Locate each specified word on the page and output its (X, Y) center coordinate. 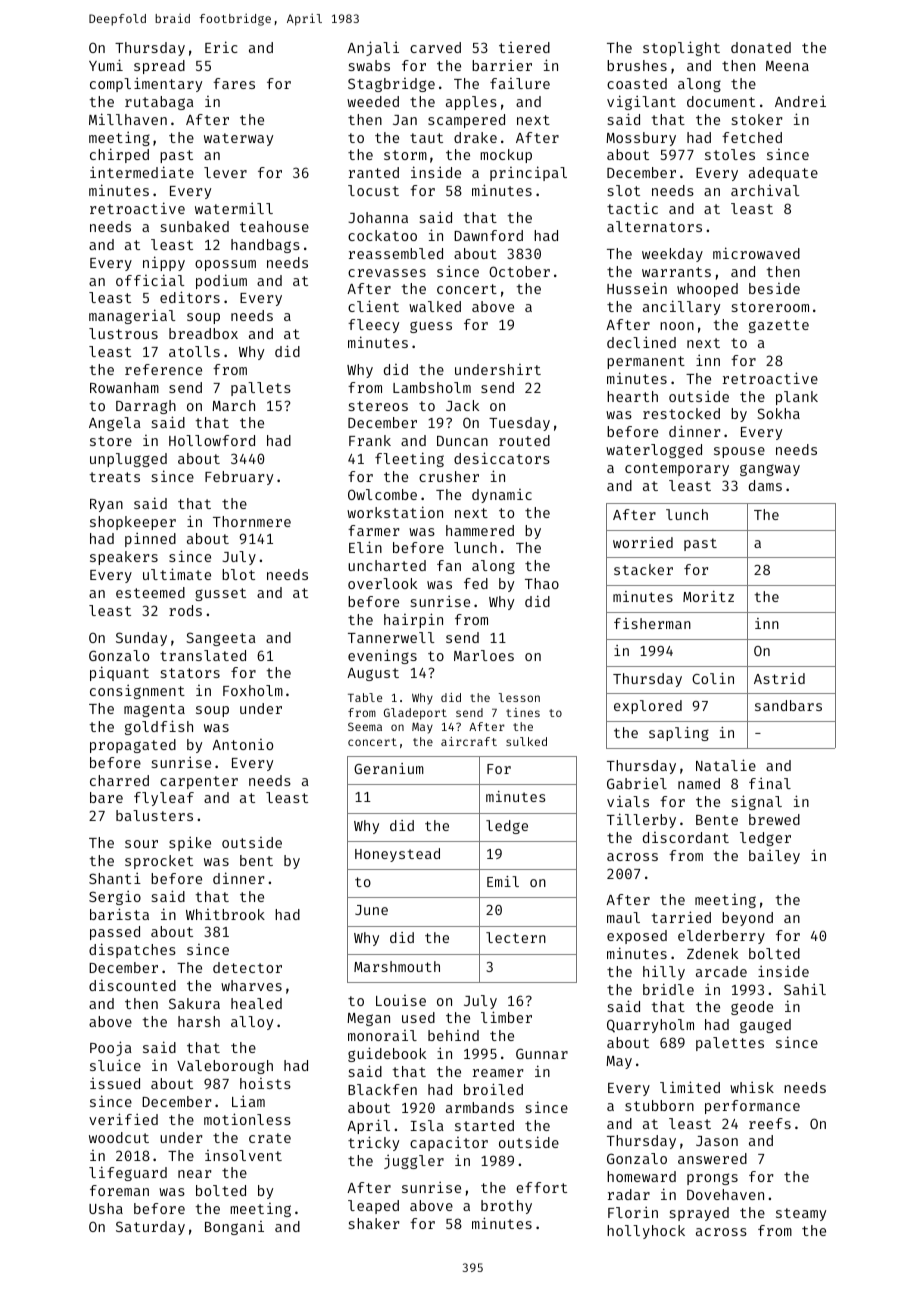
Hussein (637, 288)
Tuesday (519, 424)
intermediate (142, 172)
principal (528, 173)
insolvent (243, 1155)
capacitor (449, 1144)
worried (643, 542)
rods (185, 610)
